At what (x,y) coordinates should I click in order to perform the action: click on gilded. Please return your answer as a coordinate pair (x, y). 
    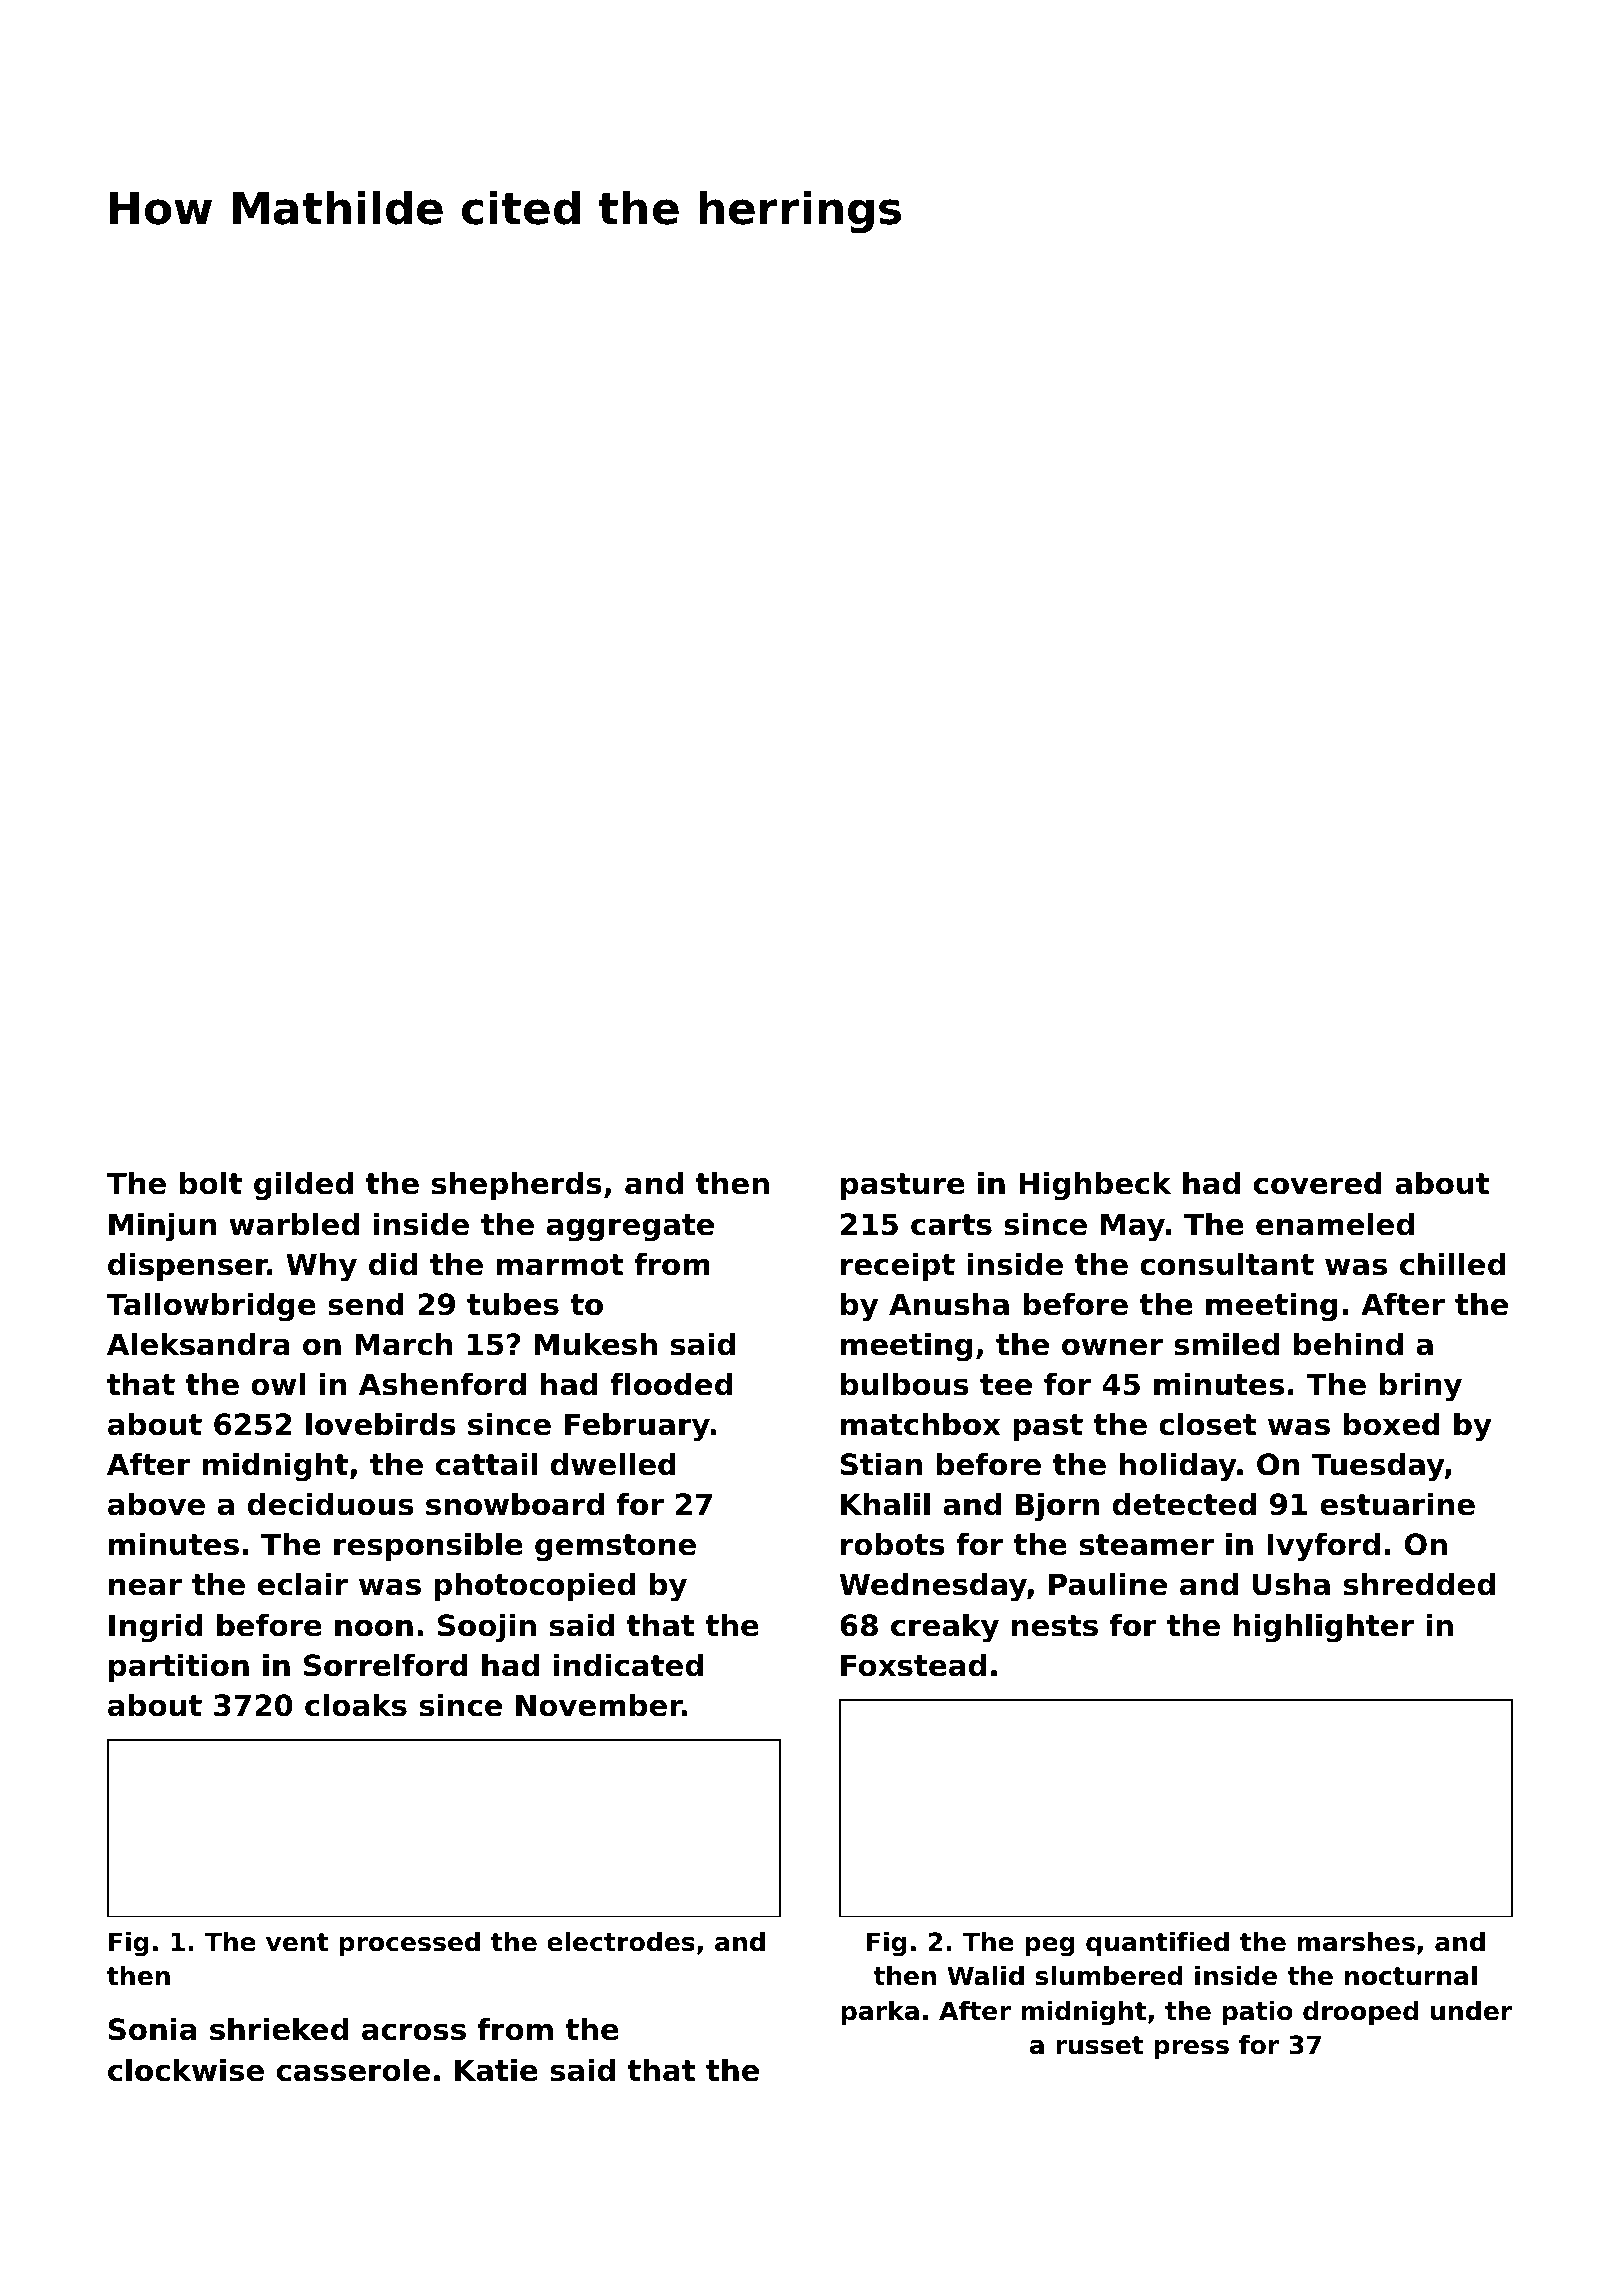
    Looking at the image, I should click on (303, 1186).
